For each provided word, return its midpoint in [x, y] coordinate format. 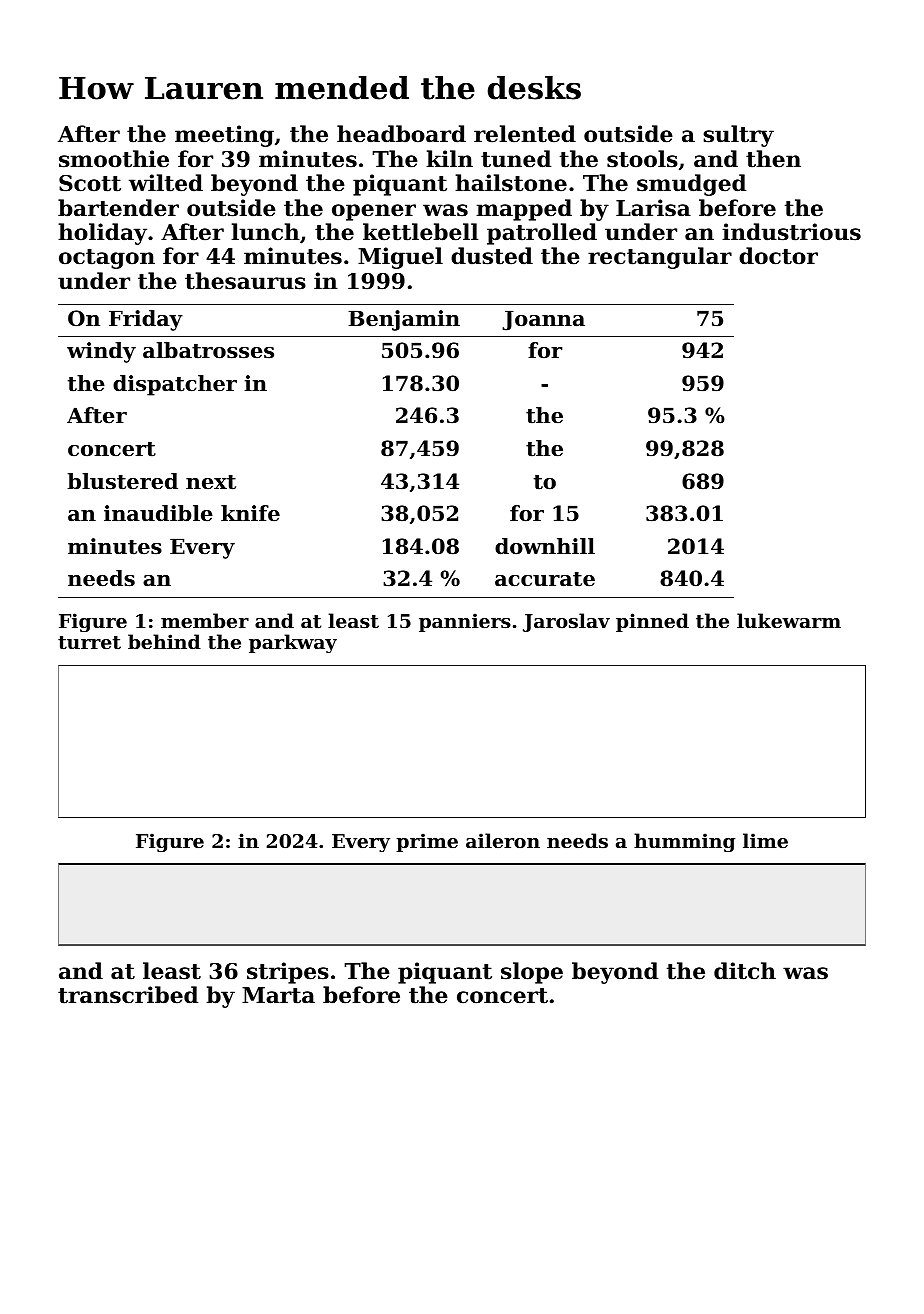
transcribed [128, 995]
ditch [745, 971]
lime [765, 840]
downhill [545, 546]
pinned [652, 622]
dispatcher [175, 385]
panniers [465, 622]
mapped [524, 210]
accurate [545, 579]
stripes [288, 973]
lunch [265, 232]
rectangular [660, 258]
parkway [293, 643]
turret [89, 643]
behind [164, 641]
